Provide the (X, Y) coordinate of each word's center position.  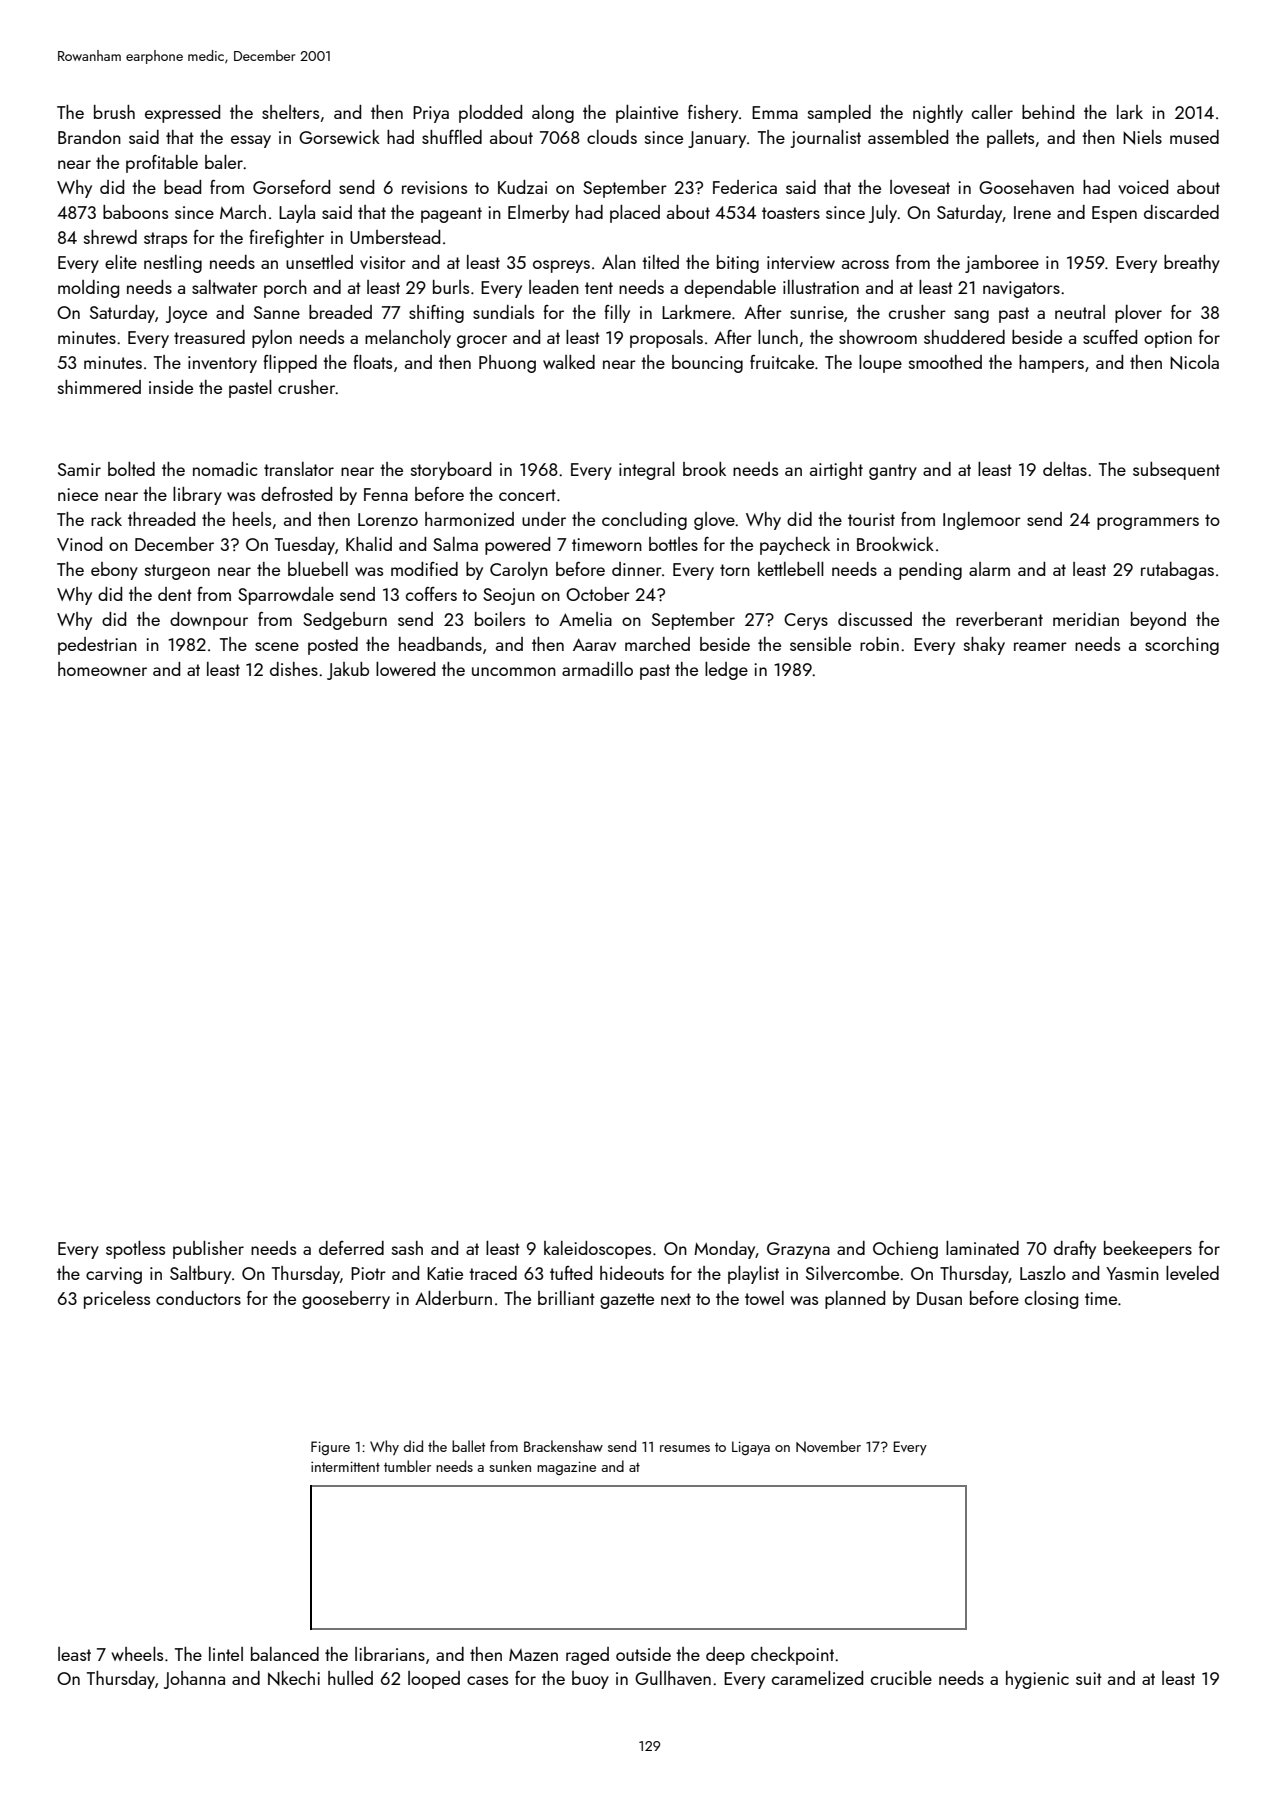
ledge (726, 671)
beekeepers (1148, 1250)
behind (1048, 112)
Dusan (939, 1298)
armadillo (597, 669)
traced (493, 1273)
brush (114, 112)
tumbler (407, 1466)
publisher (208, 1250)
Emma (775, 112)
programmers (1148, 523)
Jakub (348, 671)
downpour (209, 621)
